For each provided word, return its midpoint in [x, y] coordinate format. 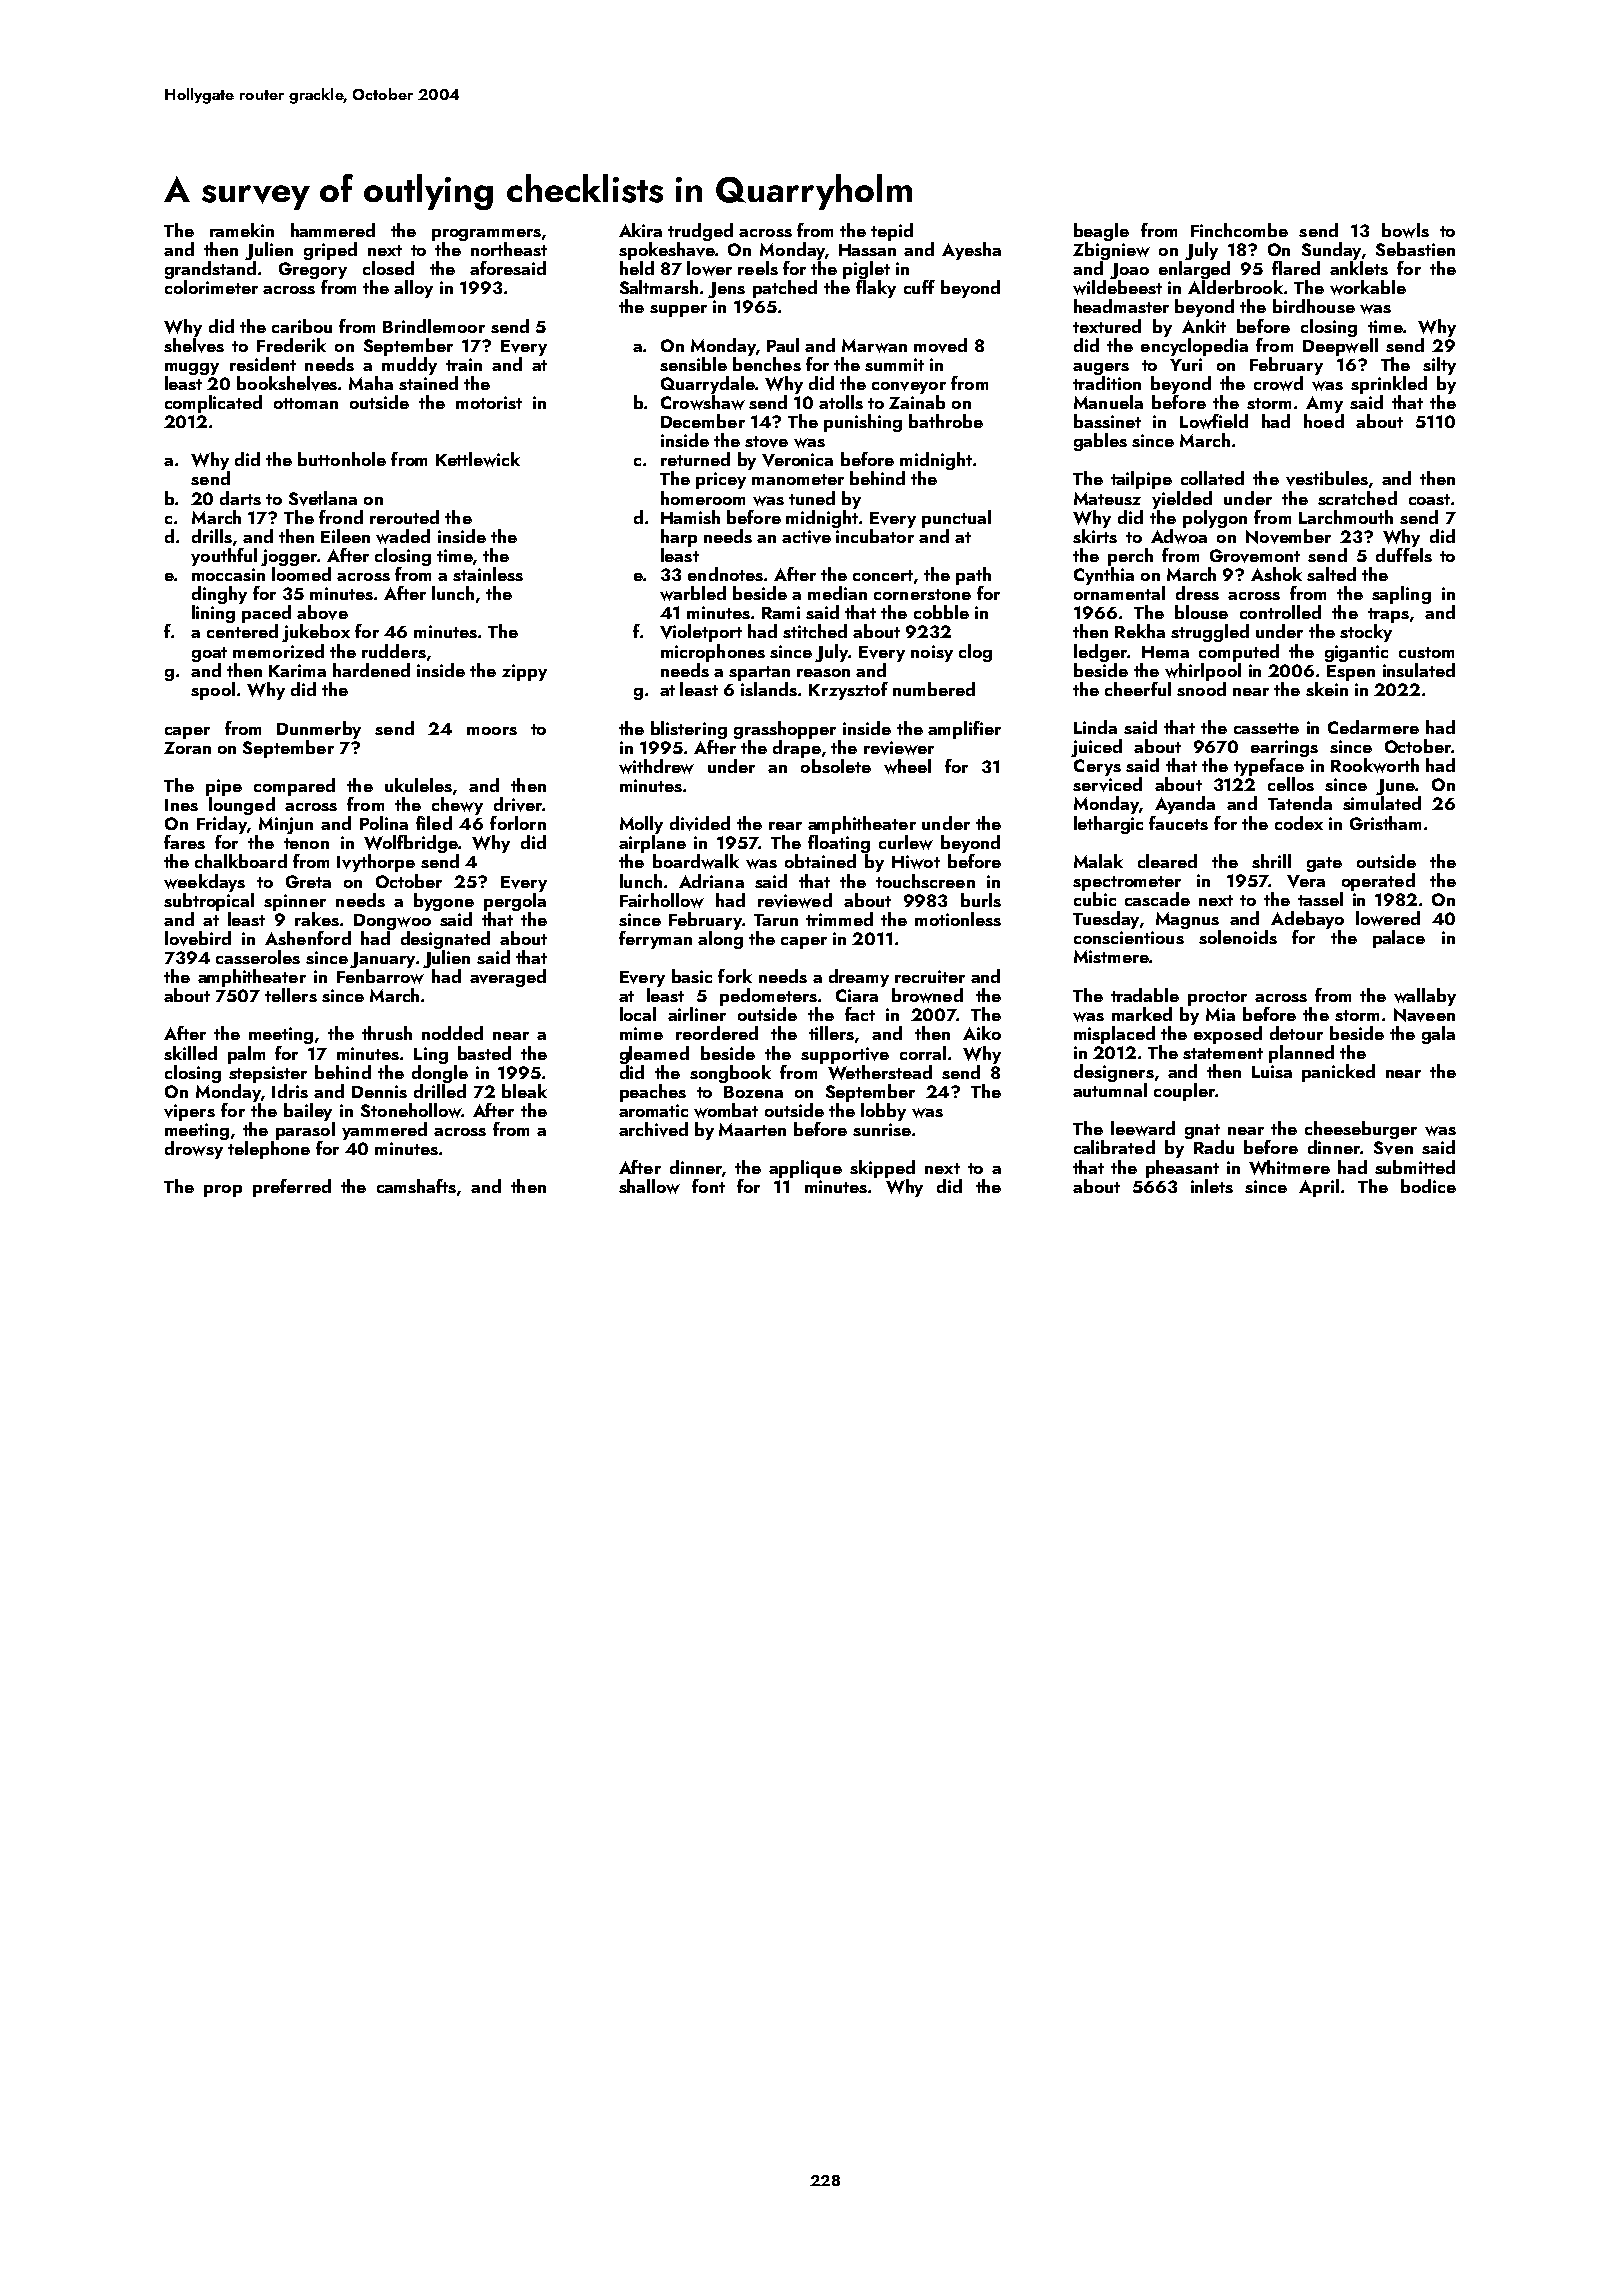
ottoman [306, 403]
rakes [317, 919]
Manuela [1108, 402]
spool [213, 691]
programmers [486, 235]
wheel [907, 766]
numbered [934, 689]
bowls [1405, 230]
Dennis [379, 1091]
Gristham [1385, 823]
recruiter [930, 976]
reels [758, 268]
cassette [1266, 728]
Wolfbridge [411, 844]
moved [940, 345]
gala [1438, 1035]
